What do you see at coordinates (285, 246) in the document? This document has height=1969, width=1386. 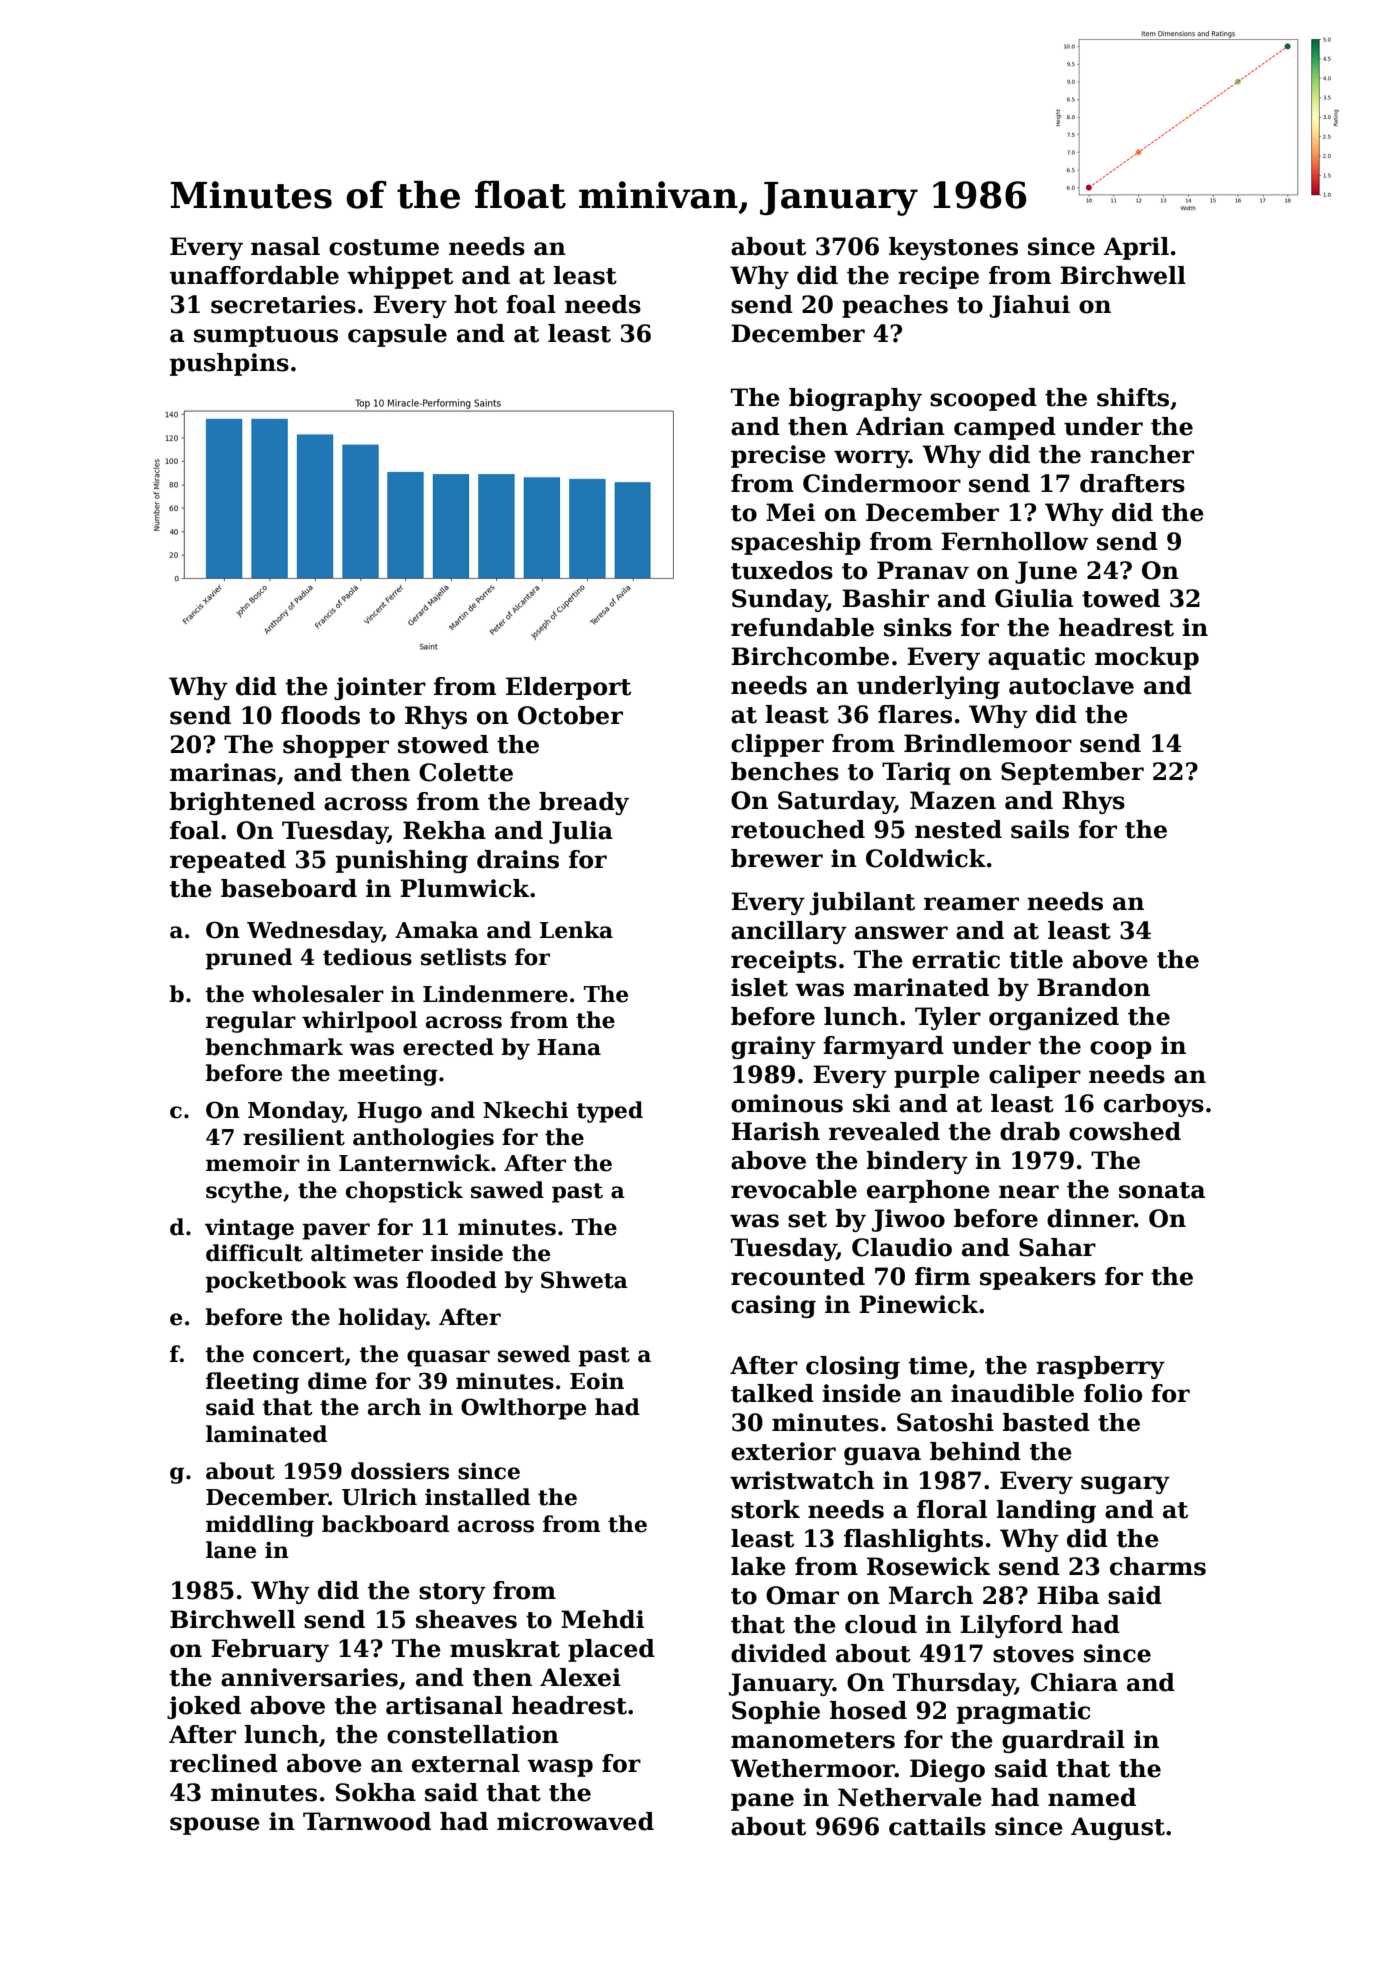 I see `nasal` at bounding box center [285, 246].
